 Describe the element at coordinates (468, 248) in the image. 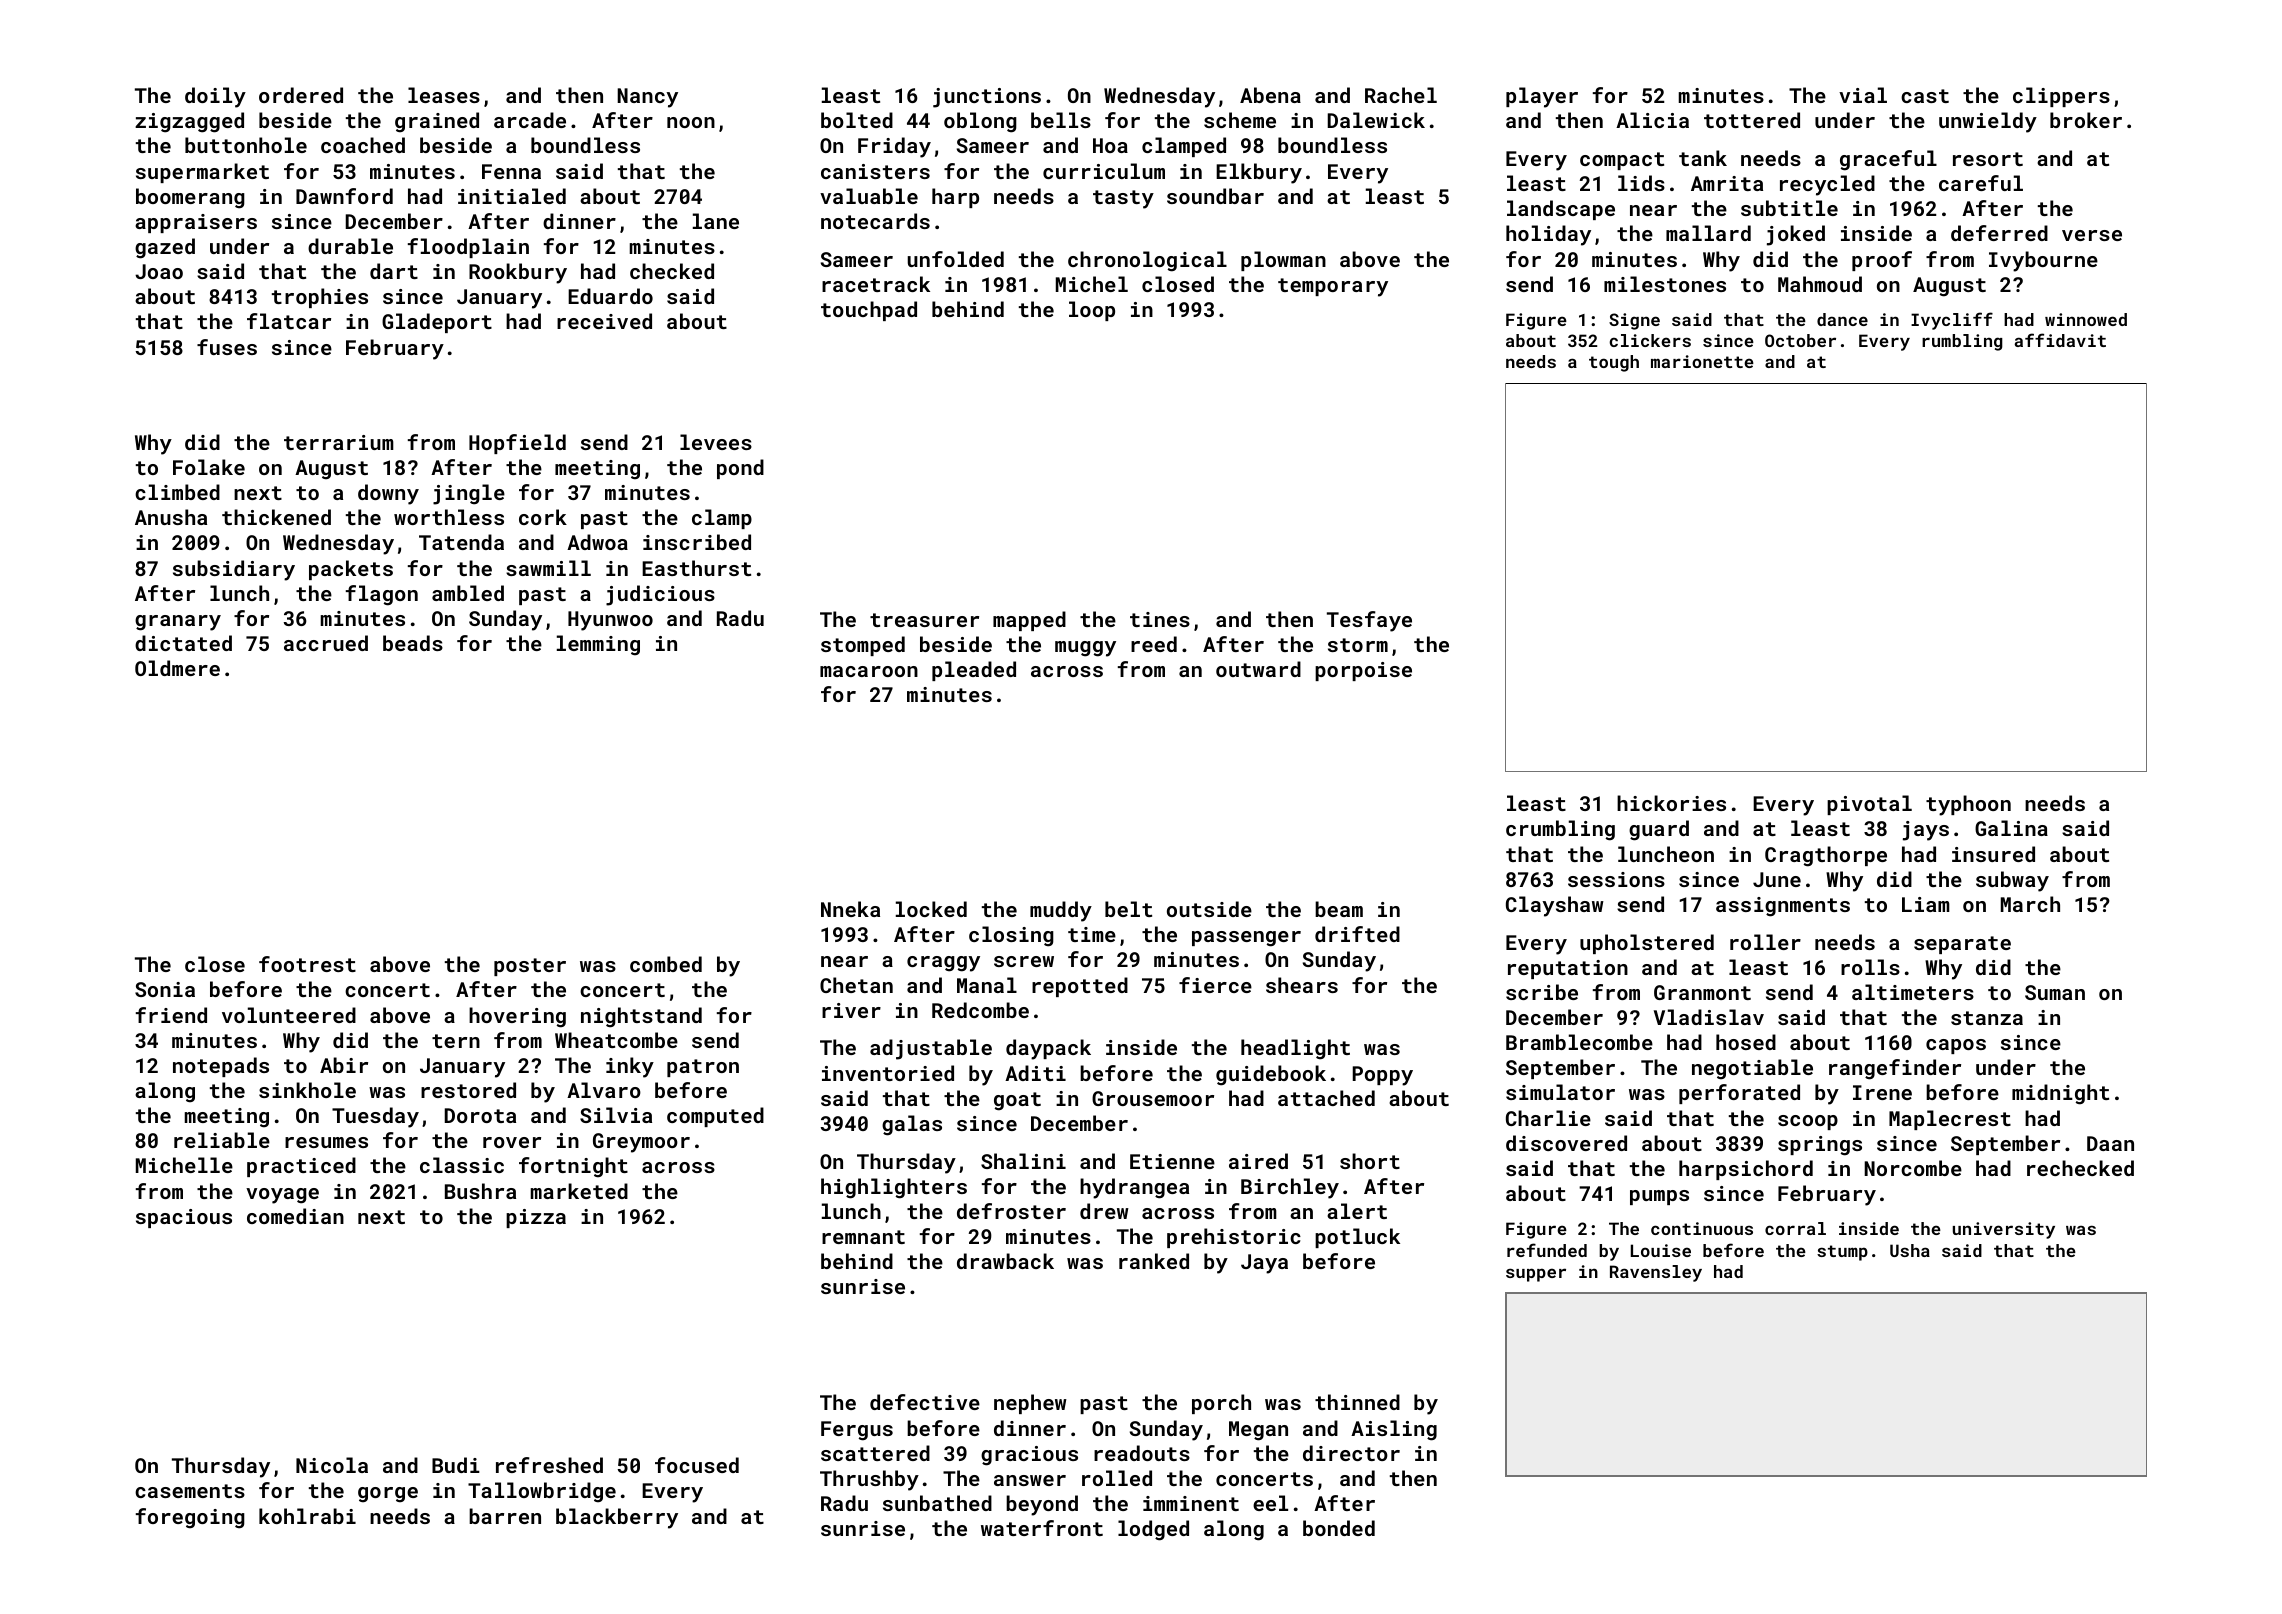

I see `floodplain` at that location.
